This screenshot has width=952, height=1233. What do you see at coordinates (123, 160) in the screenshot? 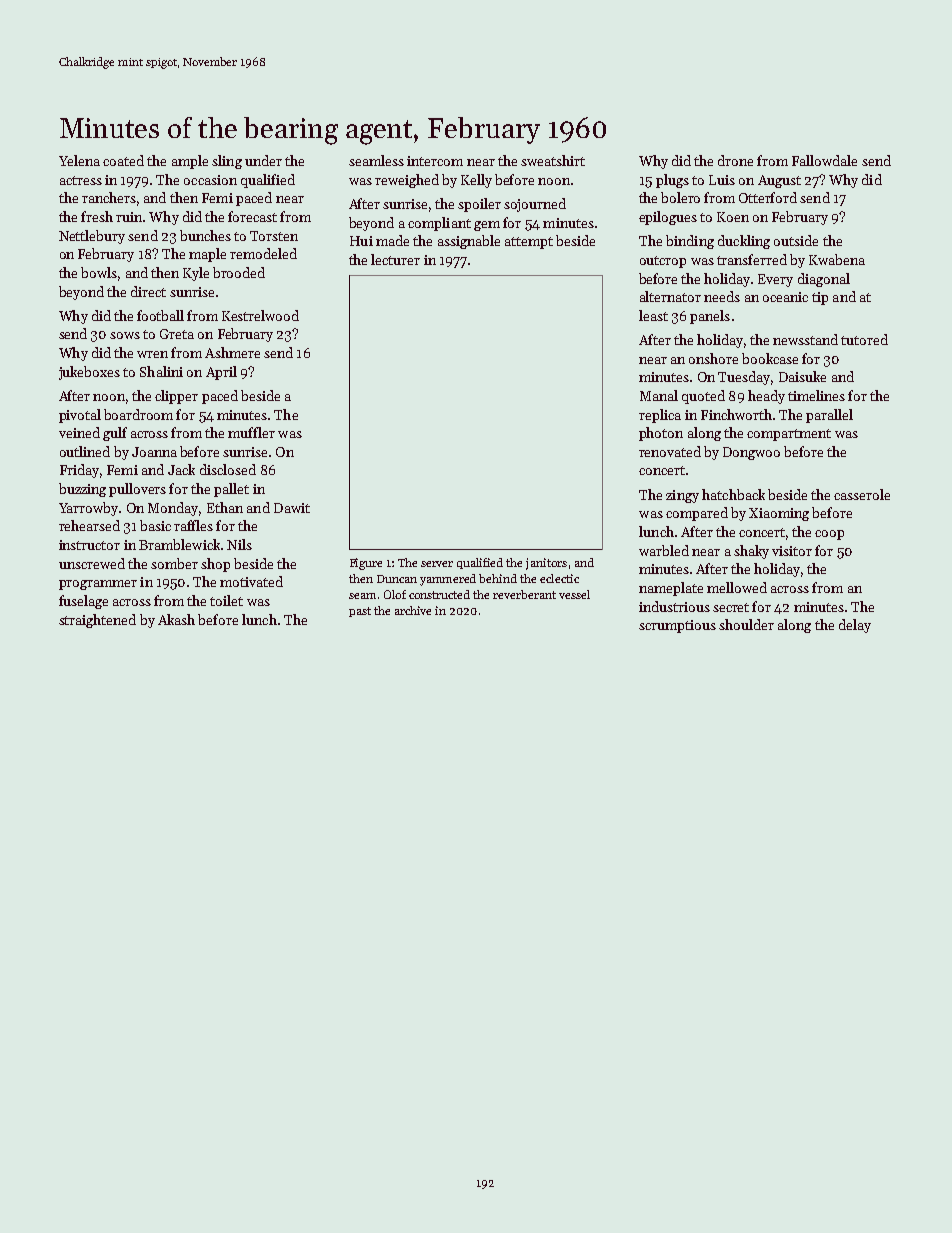
I see `coated` at bounding box center [123, 160].
